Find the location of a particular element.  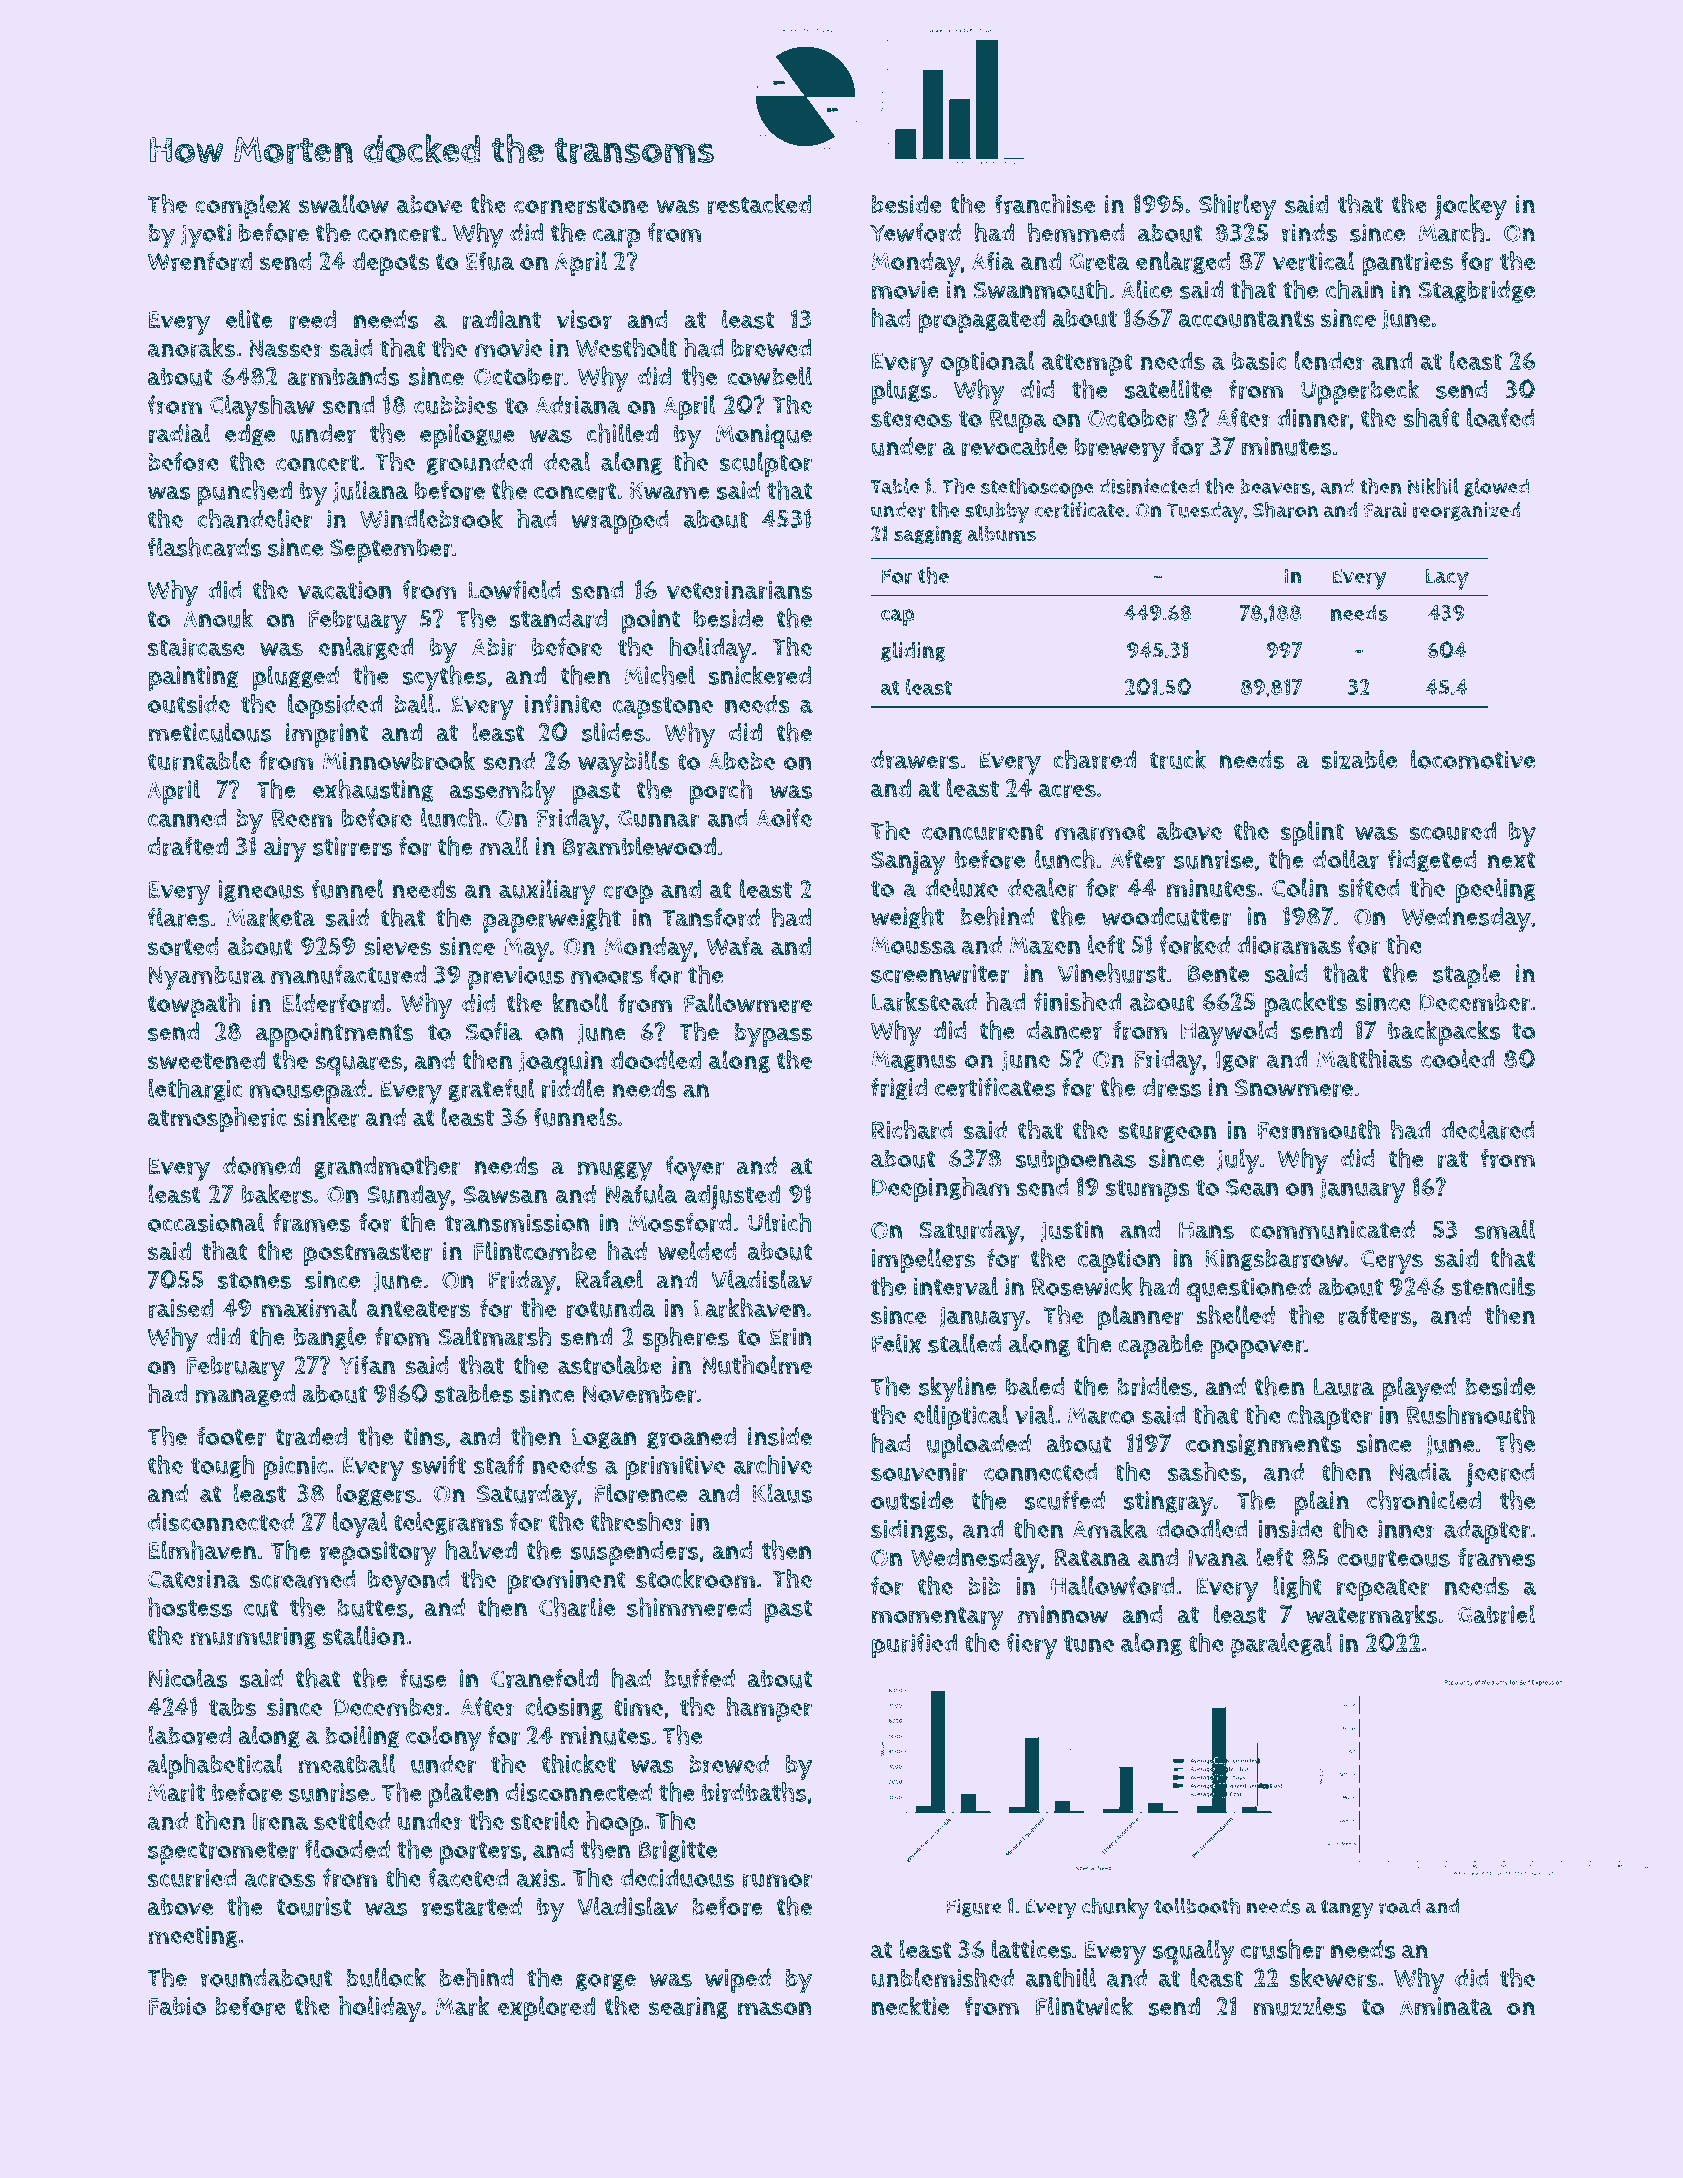

Hans is located at coordinates (1206, 1230).
